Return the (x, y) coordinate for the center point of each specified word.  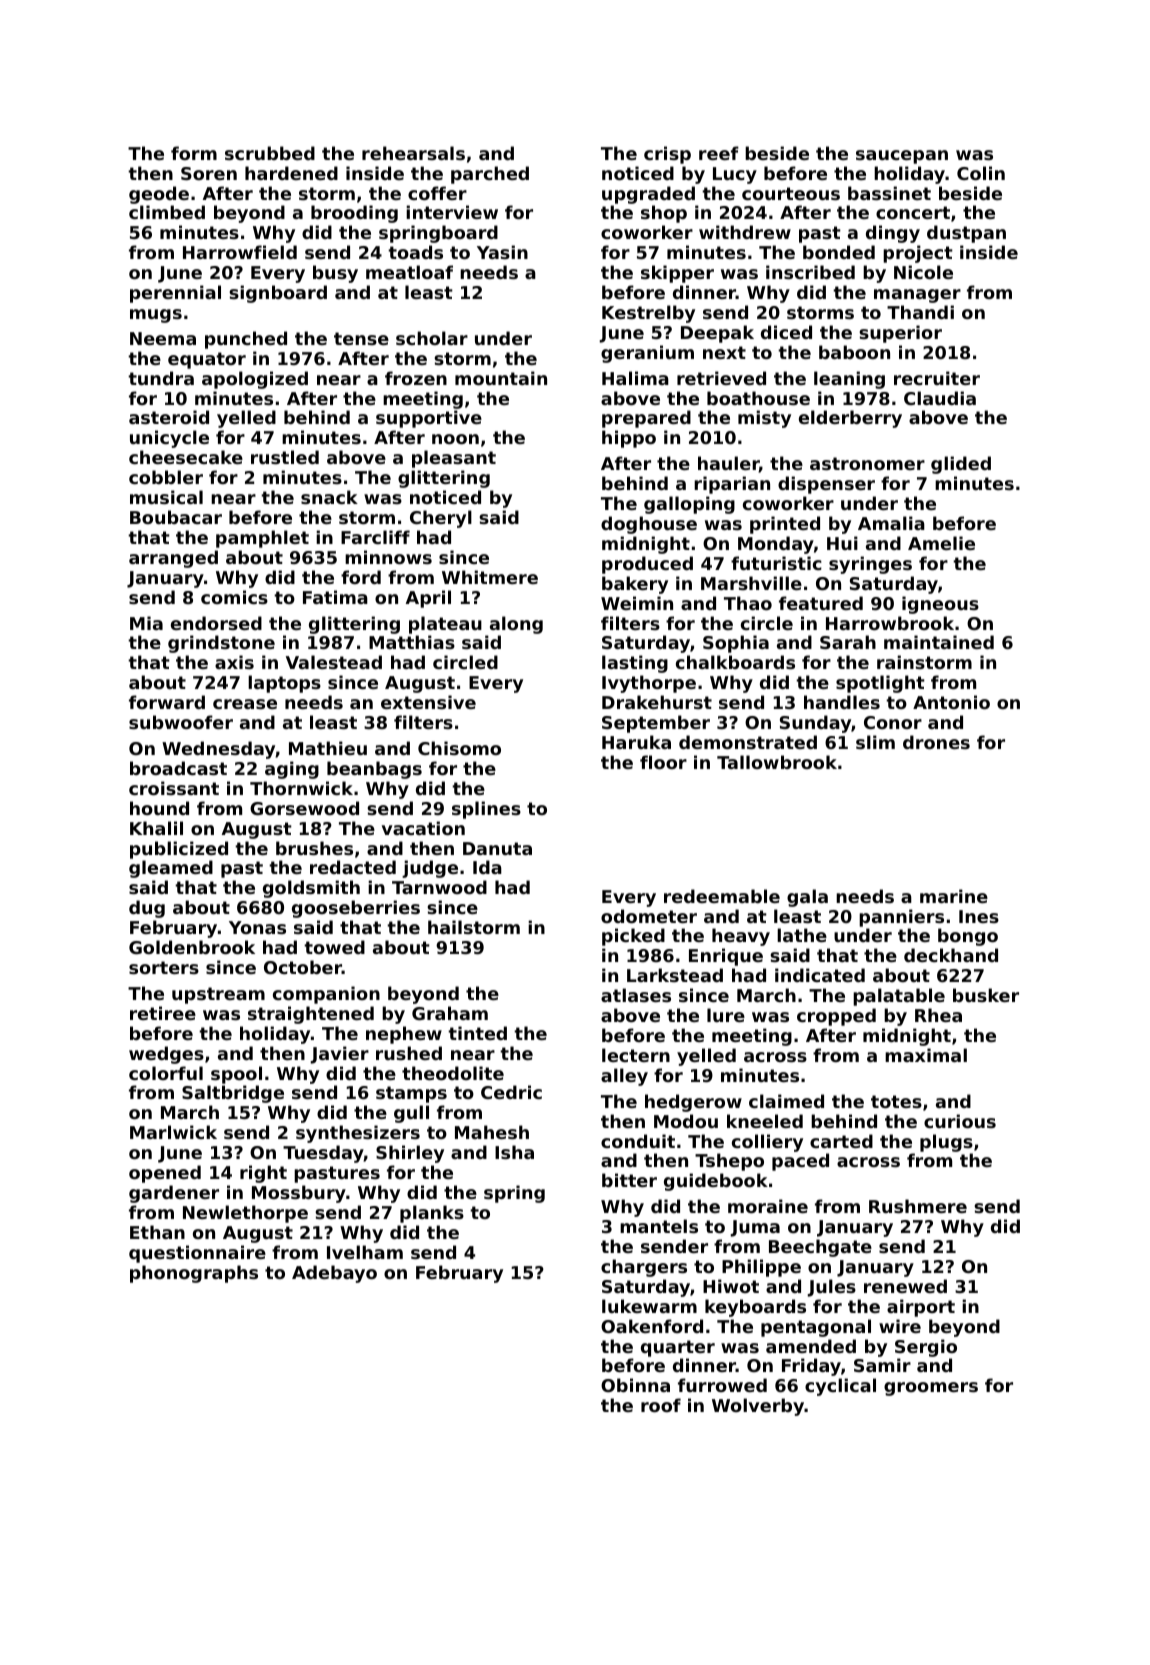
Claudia (940, 398)
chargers (644, 1268)
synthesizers (358, 1134)
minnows (388, 557)
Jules (831, 1288)
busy (335, 274)
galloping (689, 505)
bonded (839, 252)
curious (960, 1121)
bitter (629, 1180)
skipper (677, 274)
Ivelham (365, 1252)
